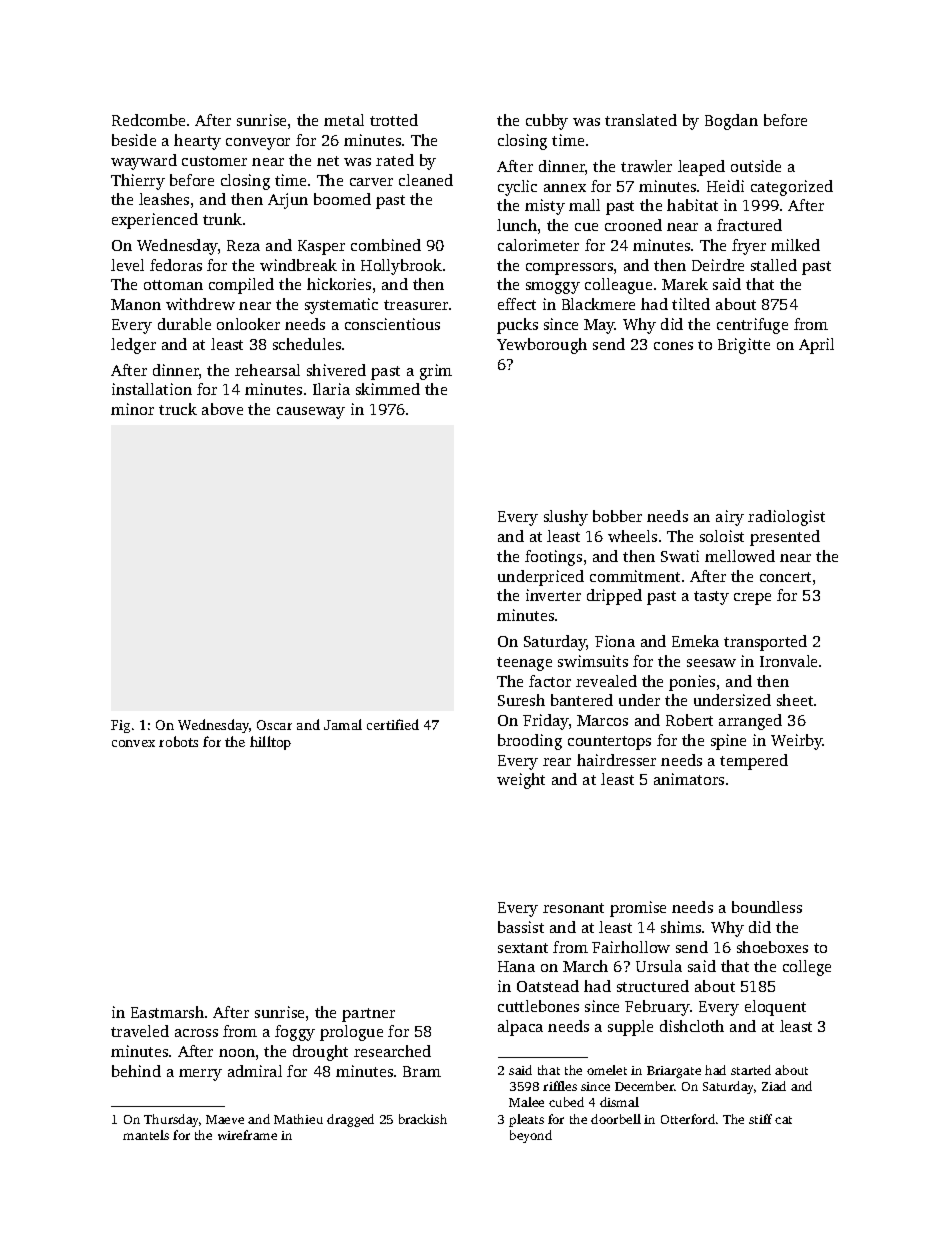 This screenshot has height=1233, width=952. I want to click on categorized, so click(792, 188).
